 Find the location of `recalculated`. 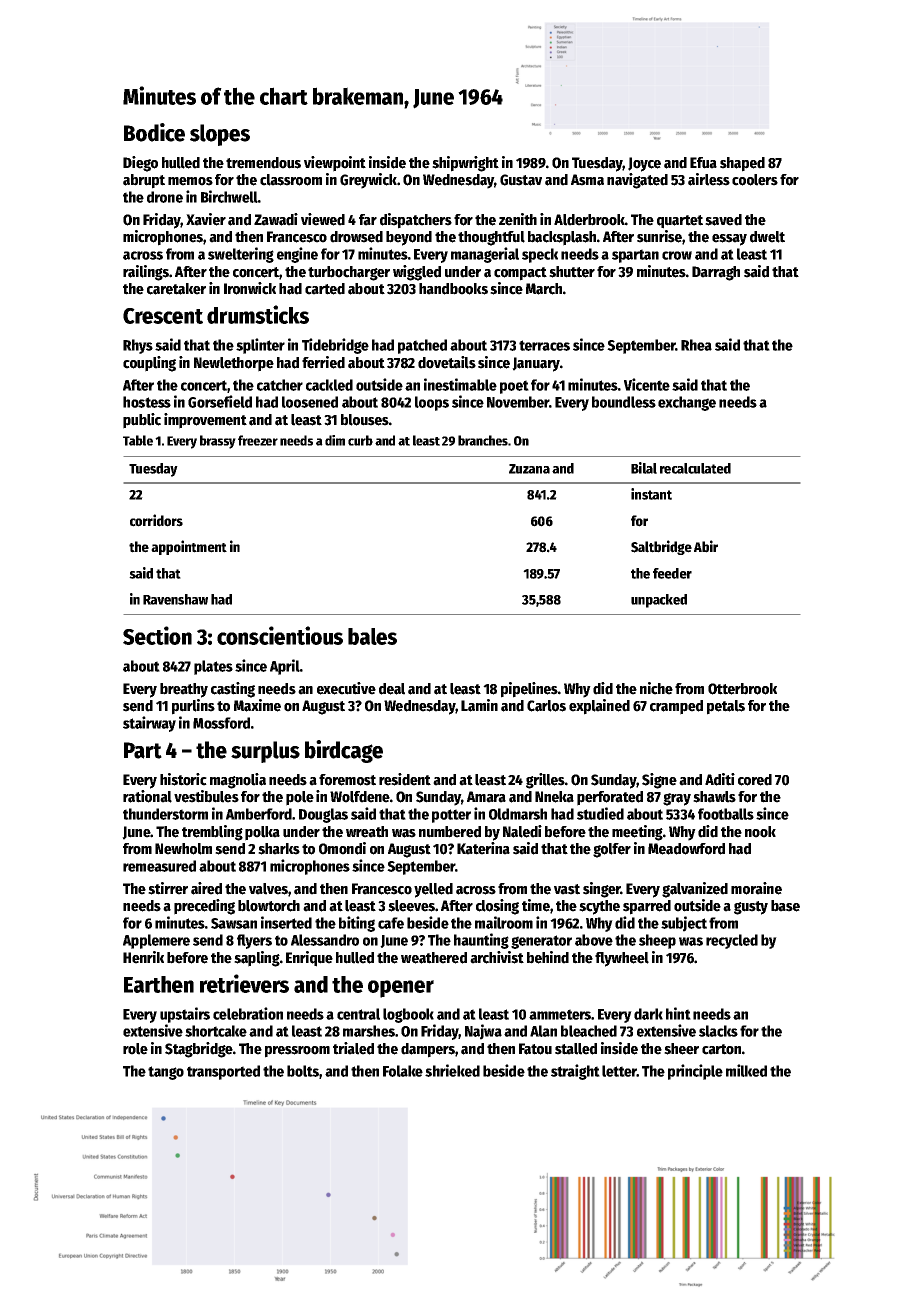

recalculated is located at coordinates (695, 468).
